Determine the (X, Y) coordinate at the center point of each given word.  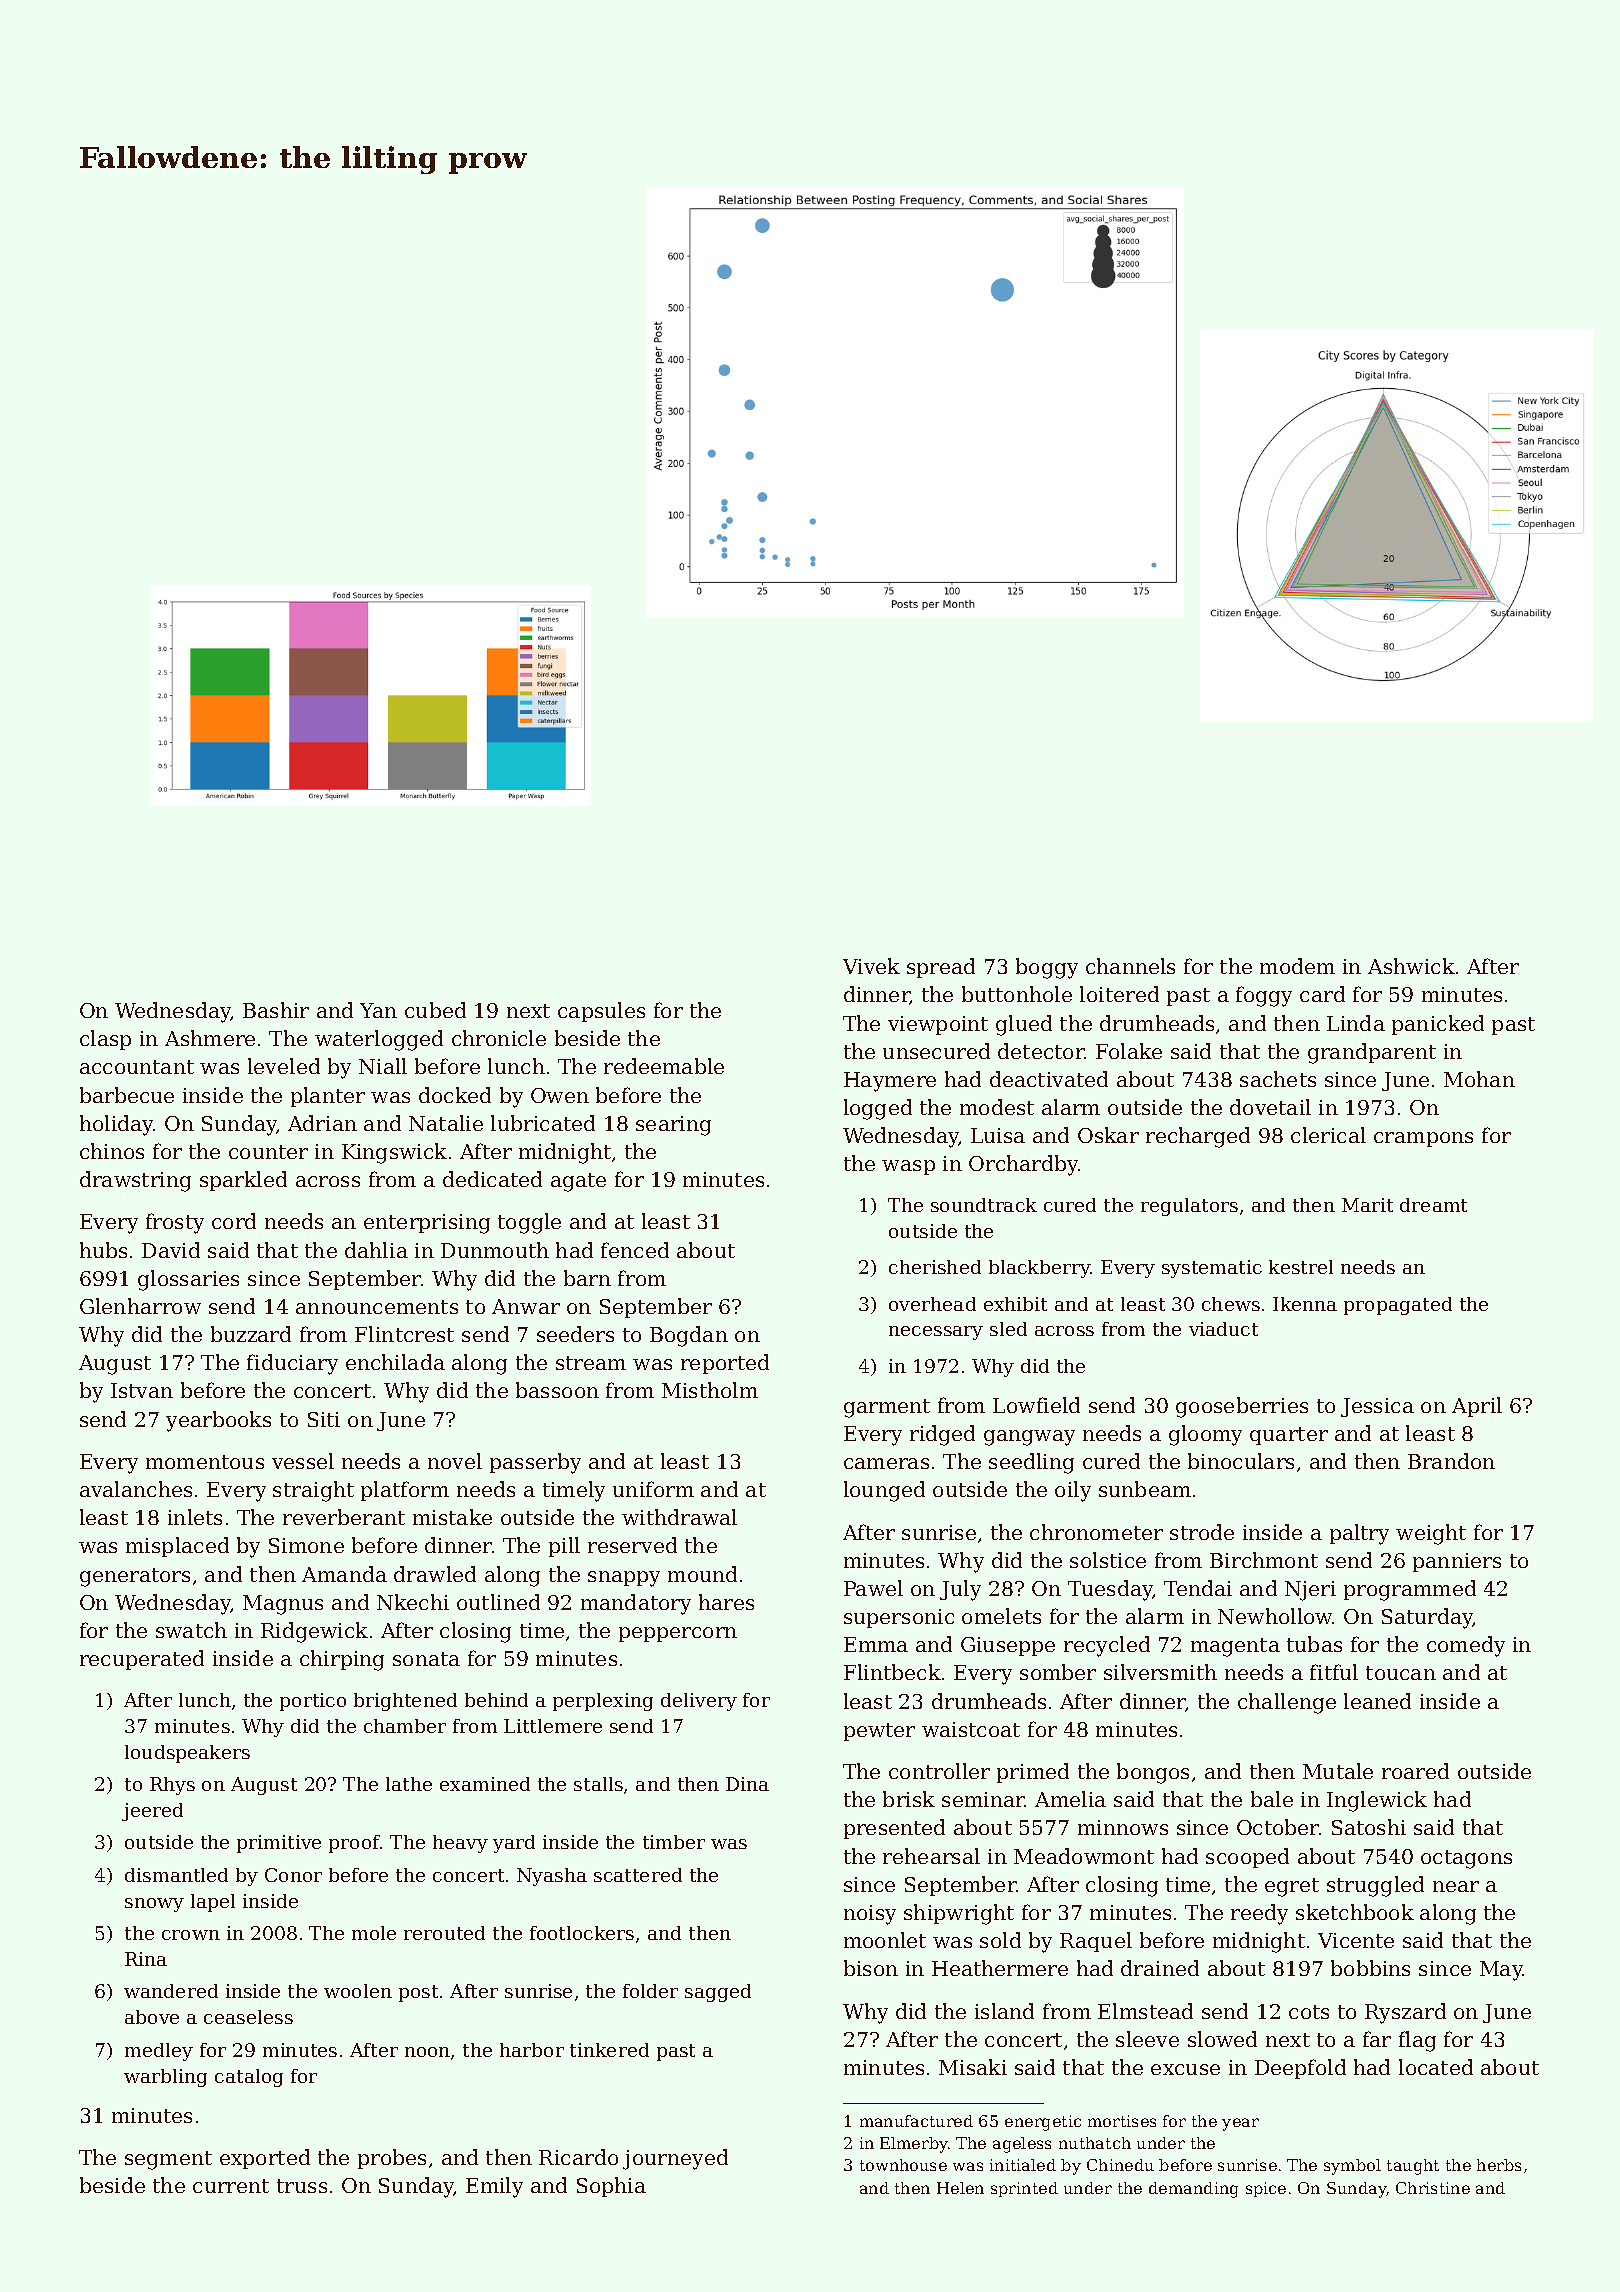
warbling (165, 2078)
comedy (1466, 1646)
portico (313, 1702)
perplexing (603, 1702)
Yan (378, 1010)
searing (673, 1126)
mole (374, 1933)
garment (887, 1408)
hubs (103, 1250)
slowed (1222, 2039)
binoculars (1241, 1461)
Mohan (1479, 1079)
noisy (870, 1915)
